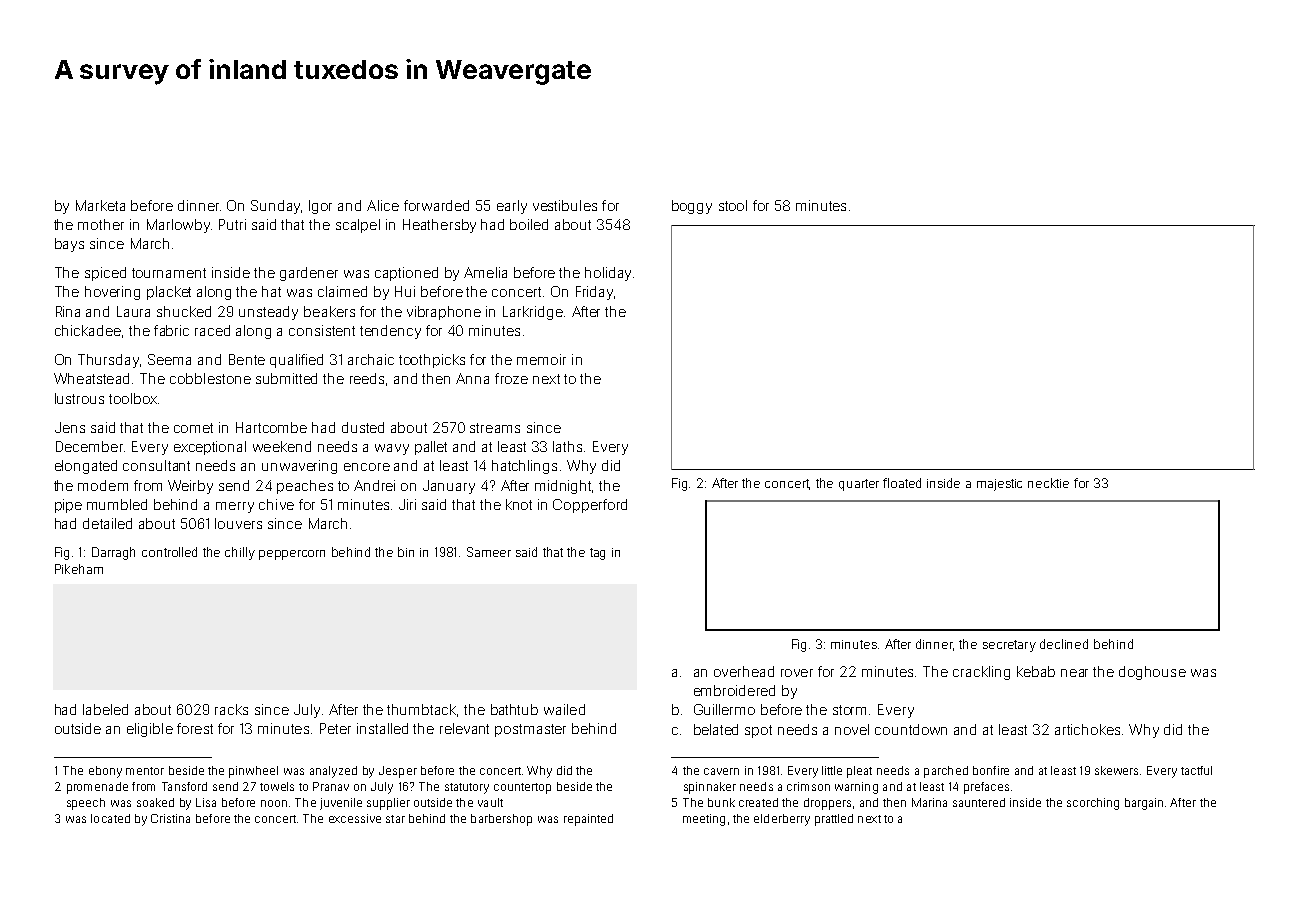 The image size is (1308, 924). Describe the element at coordinates (210, 378) in the screenshot. I see `cobblestone` at that location.
